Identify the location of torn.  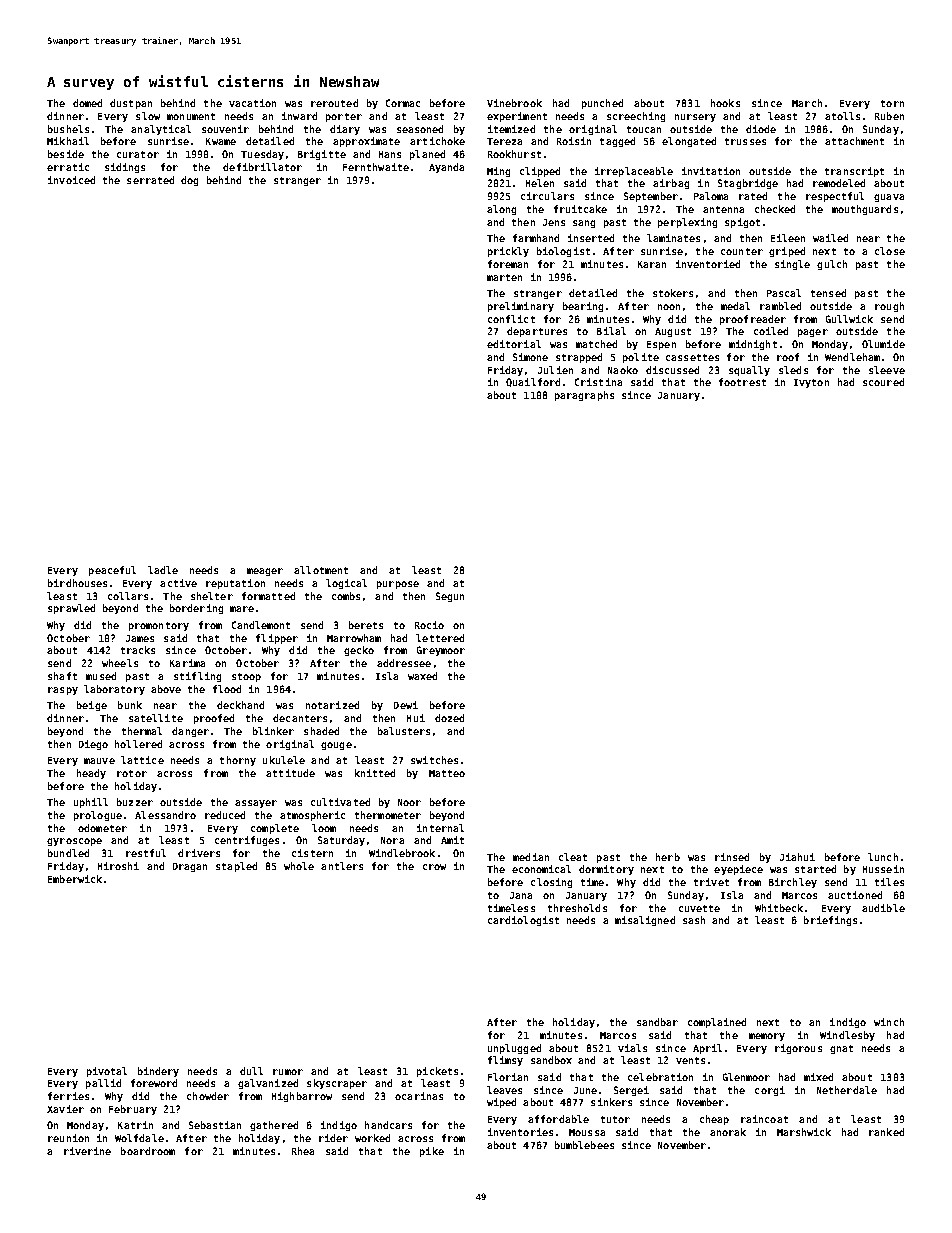
(892, 103).
